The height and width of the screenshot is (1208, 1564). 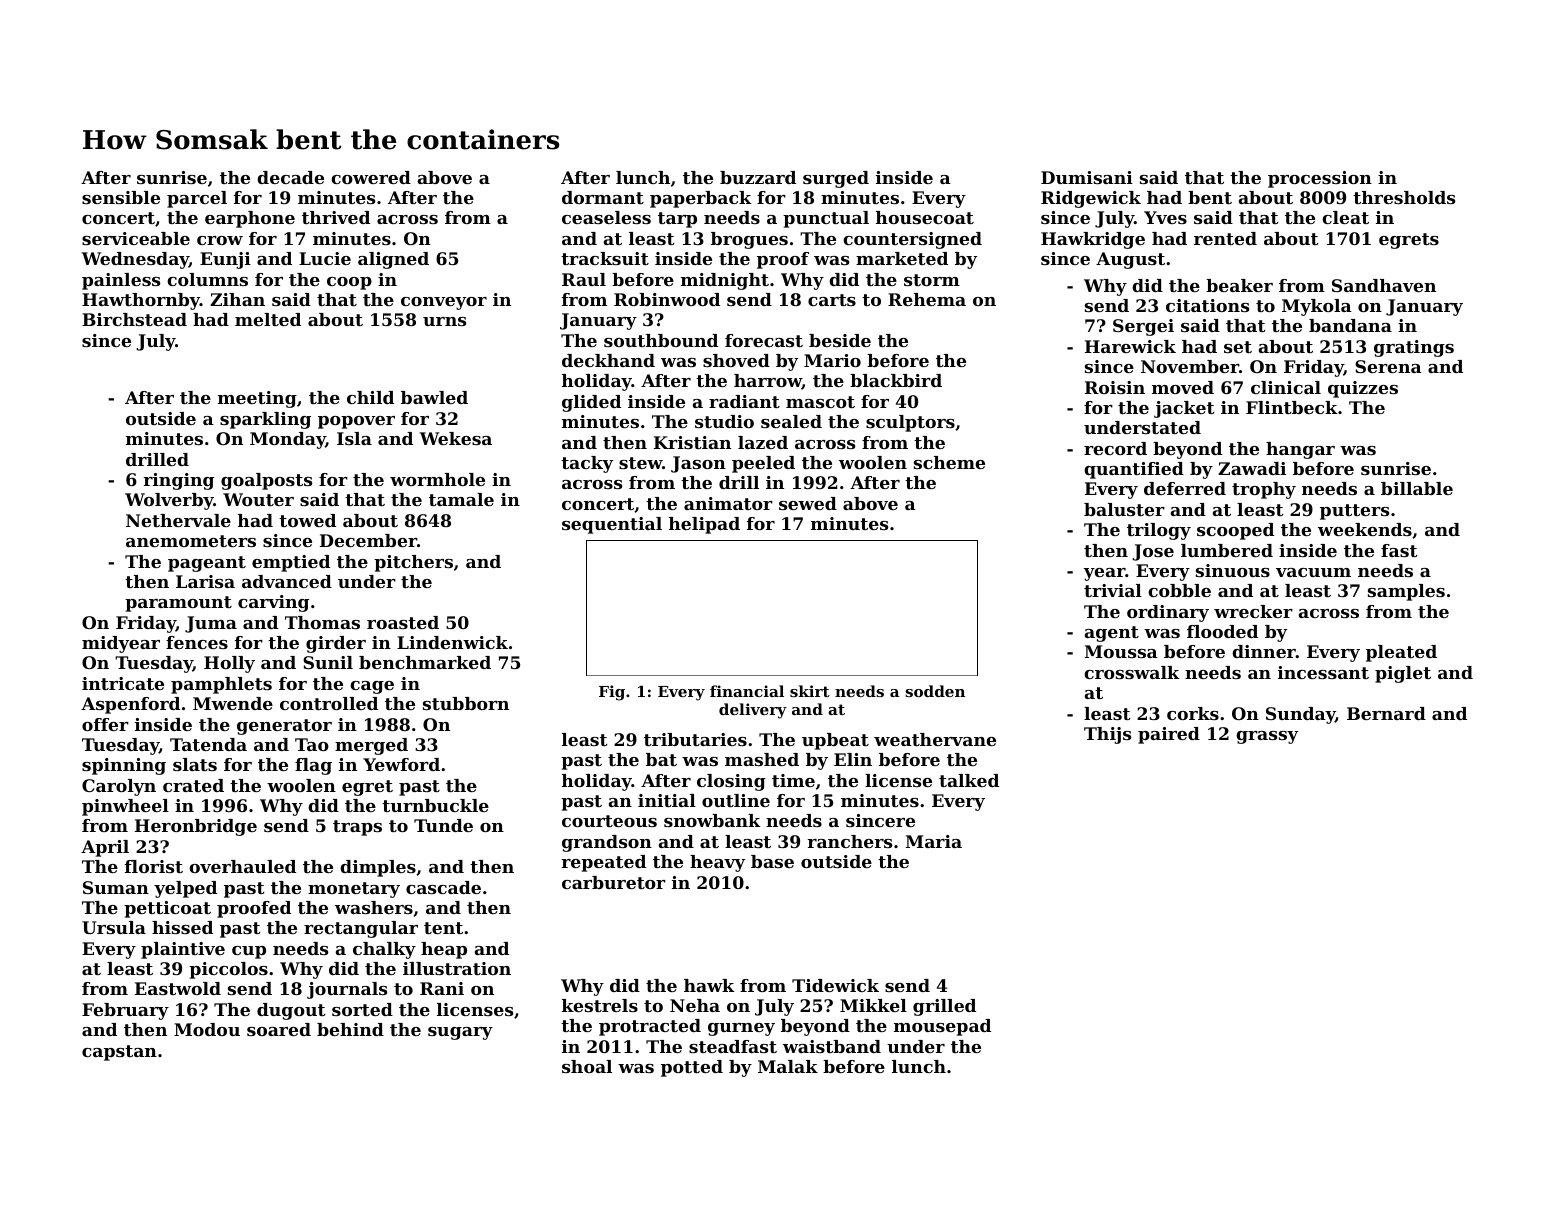 What do you see at coordinates (257, 399) in the screenshot?
I see `meeting` at bounding box center [257, 399].
